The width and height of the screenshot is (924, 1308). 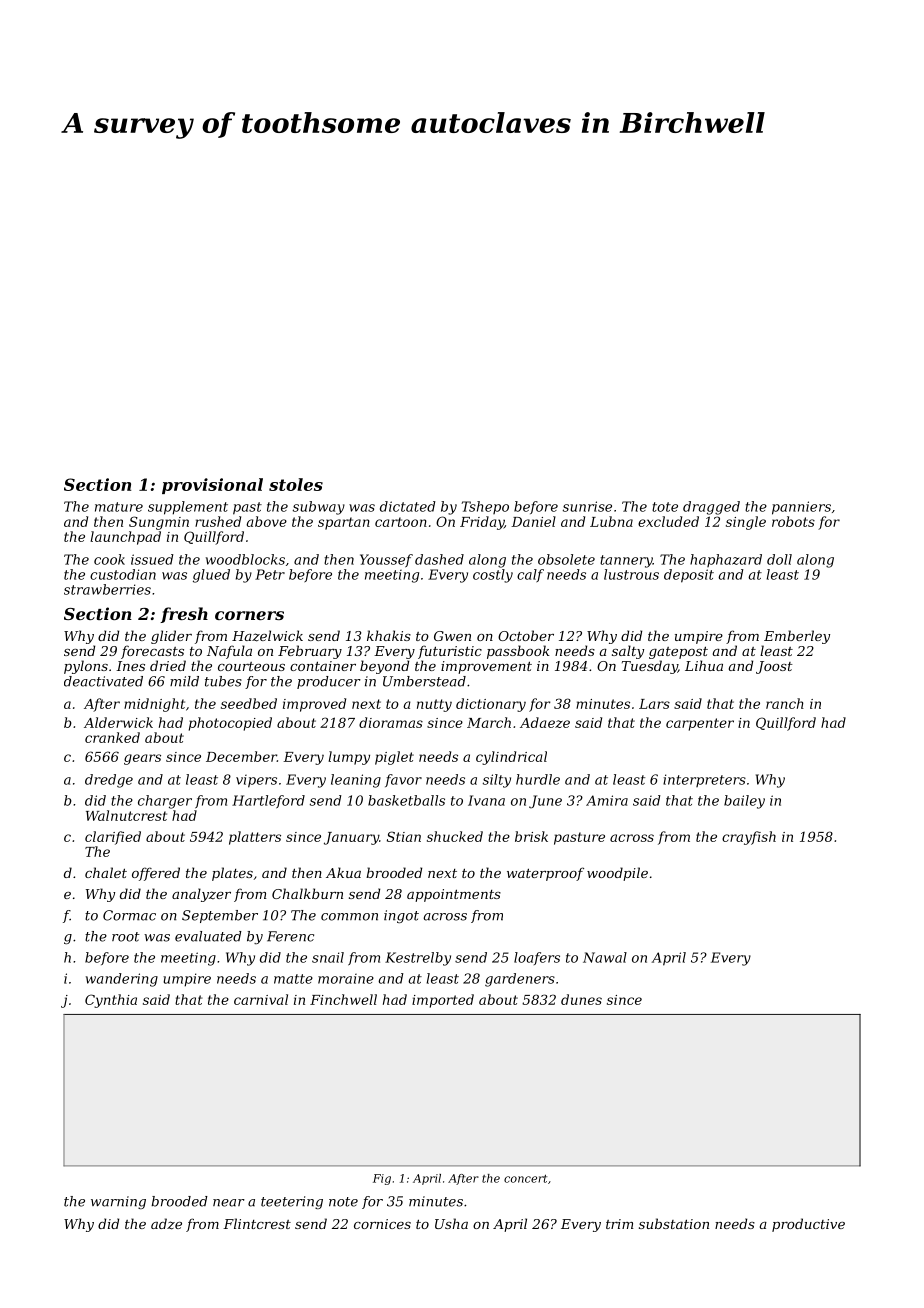 What do you see at coordinates (118, 722) in the screenshot?
I see `Alderwick` at bounding box center [118, 722].
